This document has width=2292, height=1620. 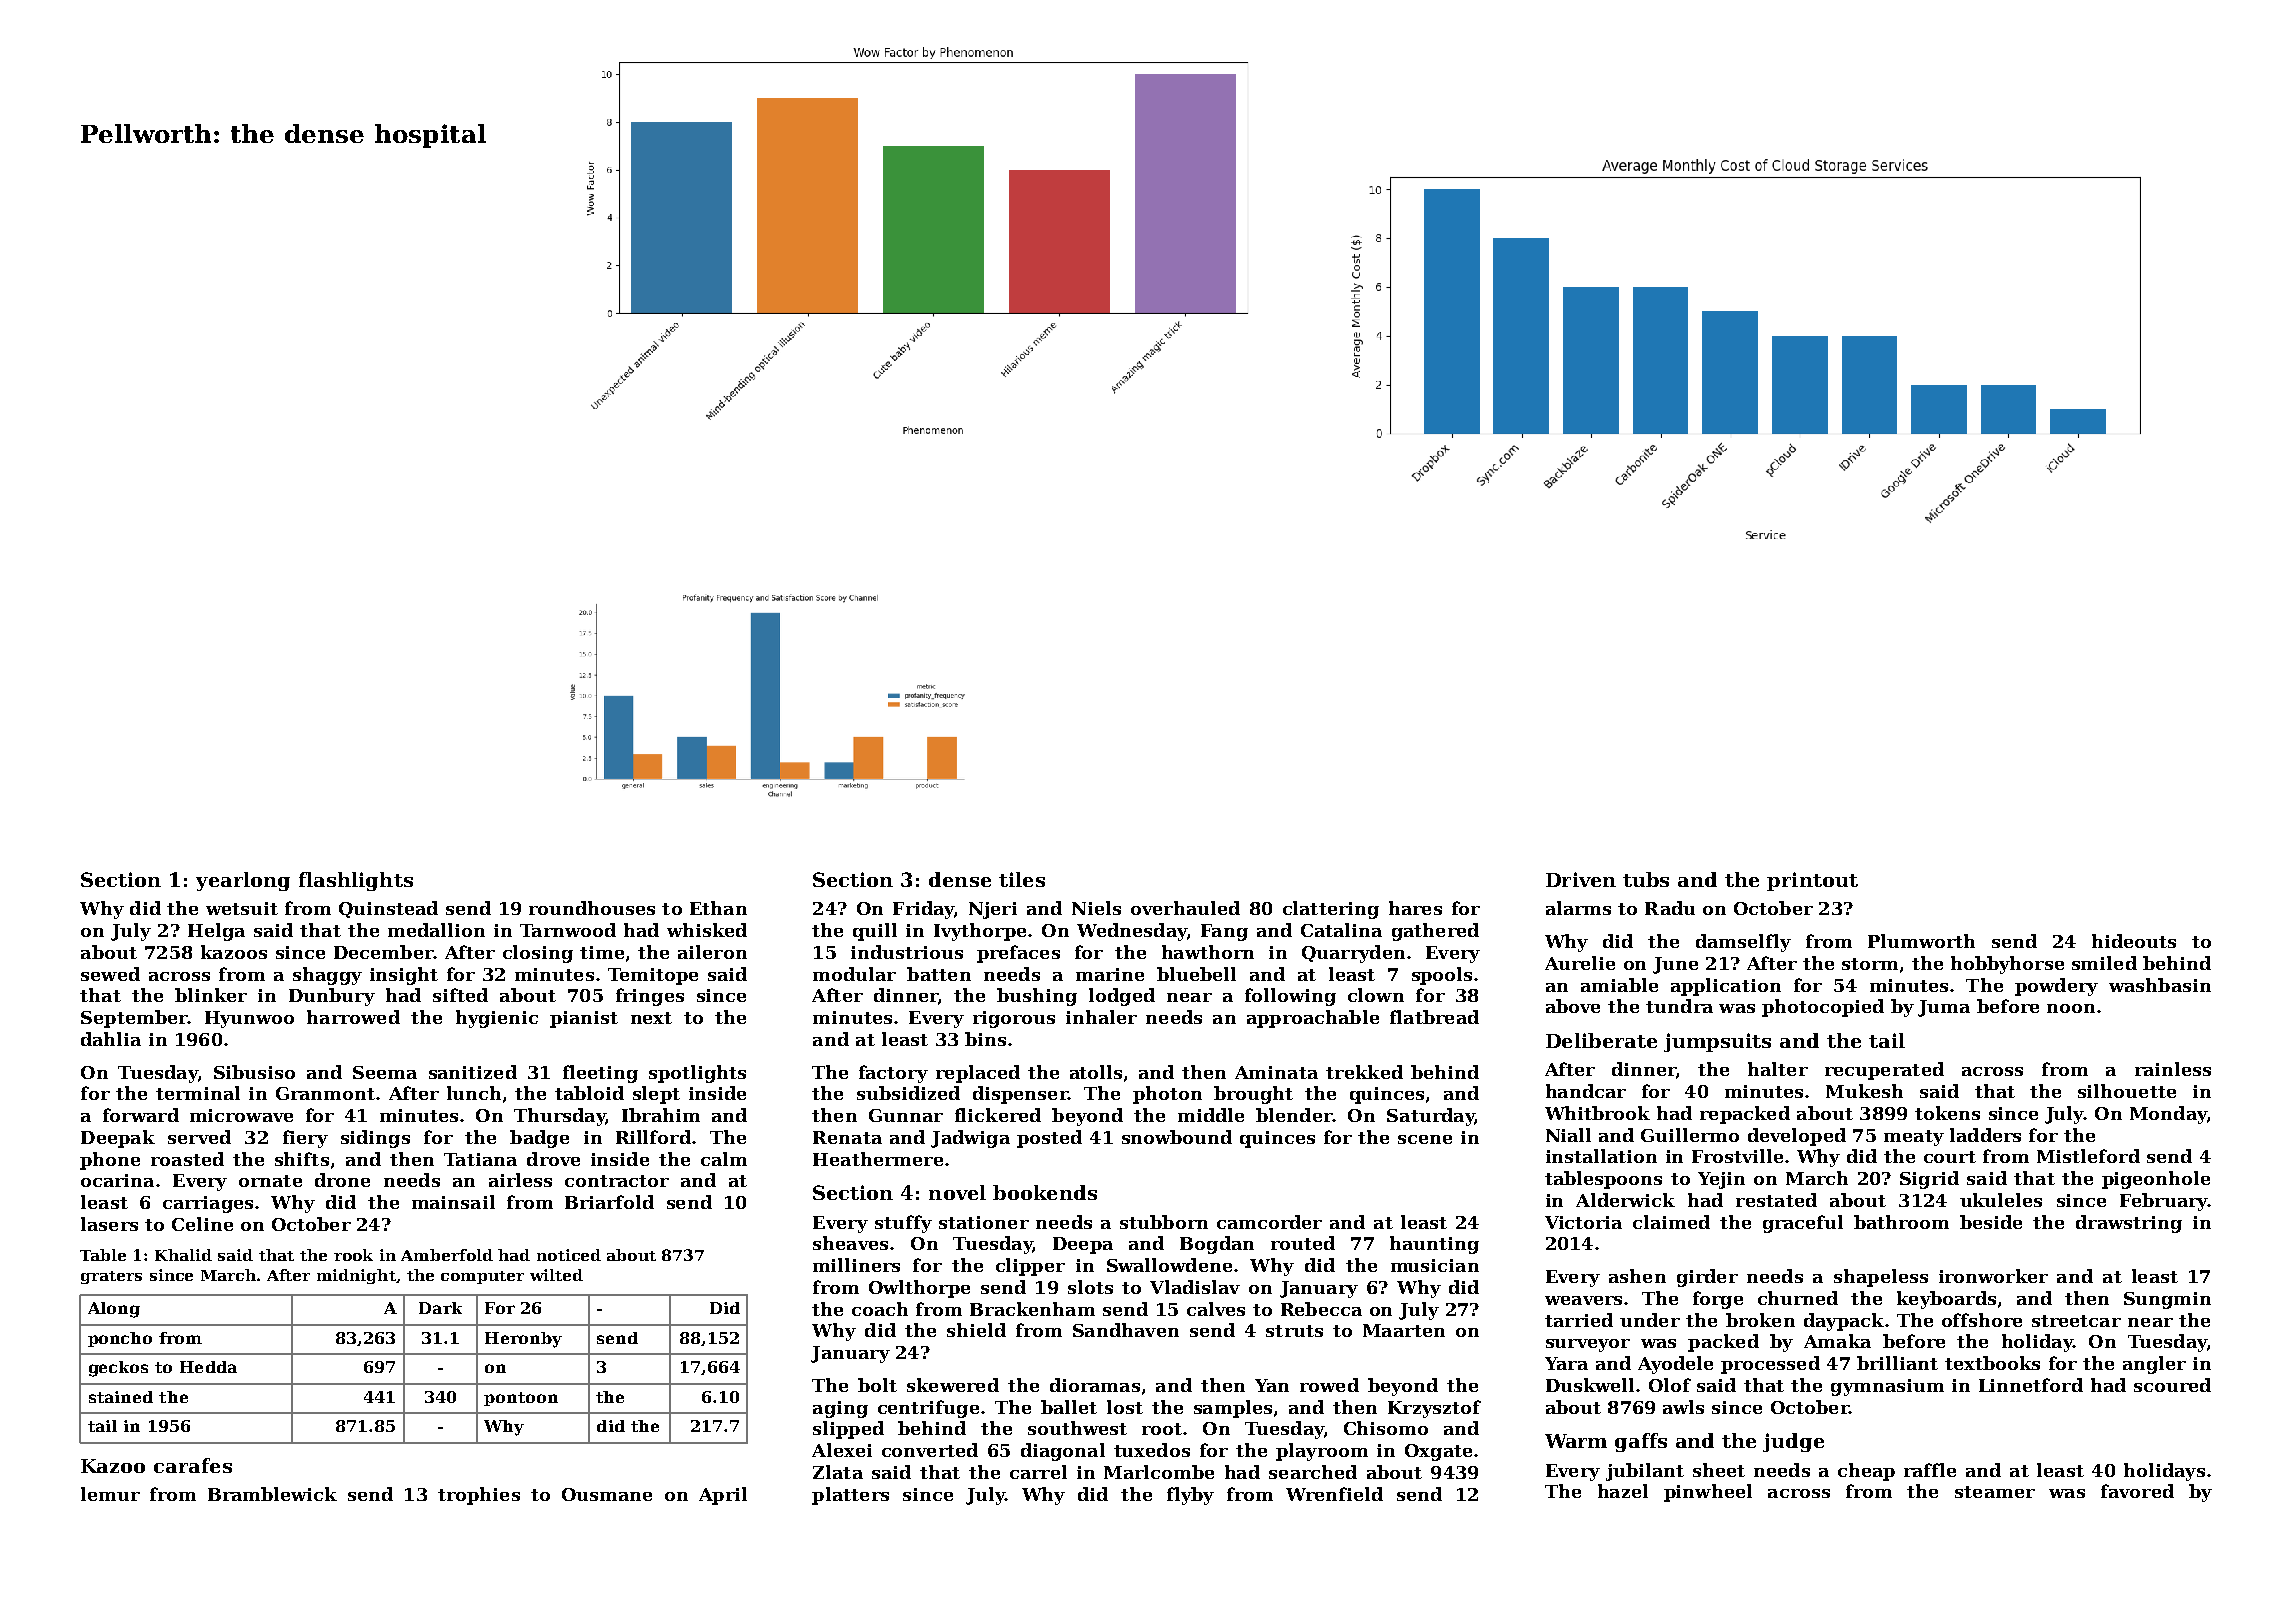 What do you see at coordinates (1950, 1157) in the document?
I see `court` at bounding box center [1950, 1157].
